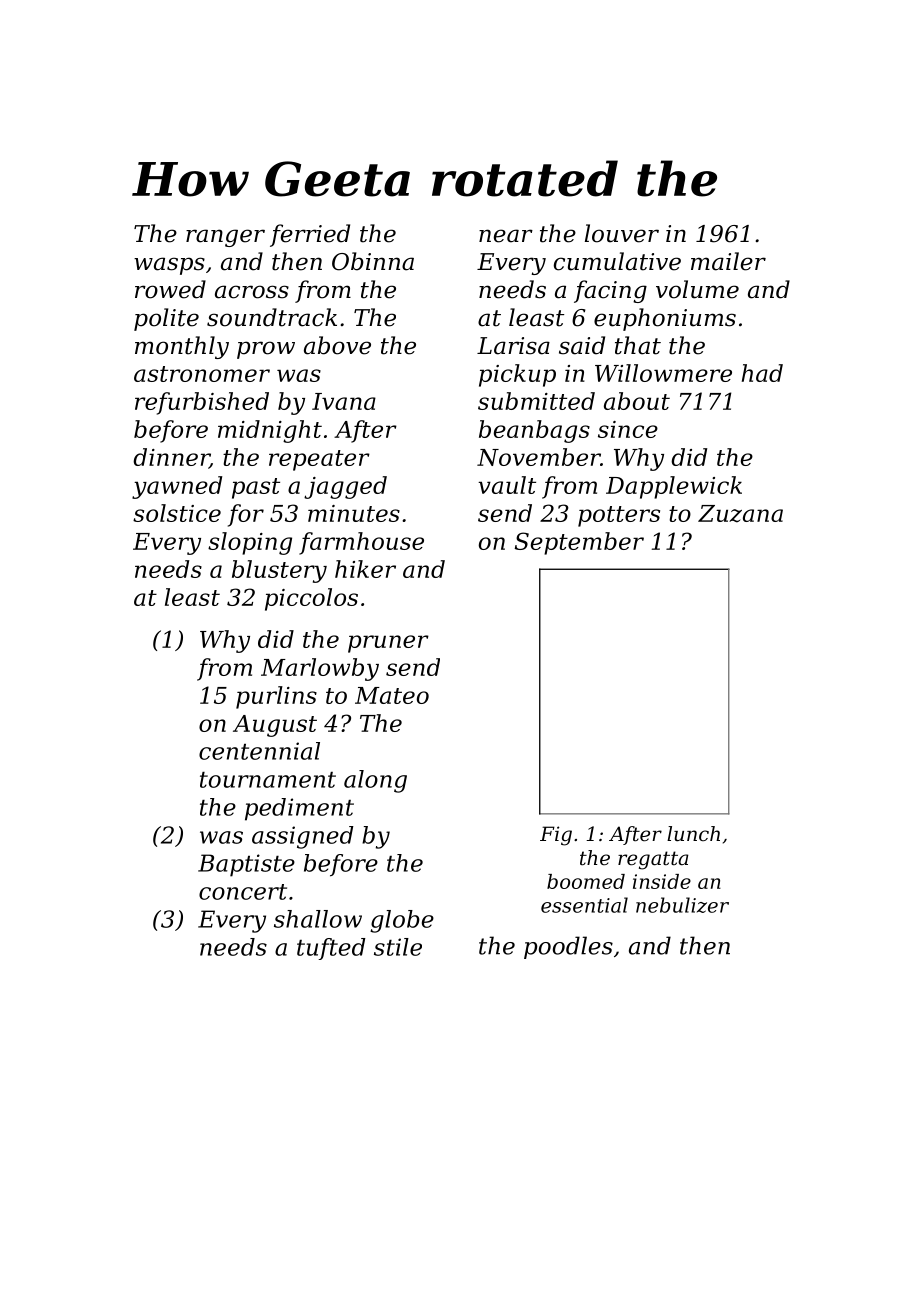 The width and height of the screenshot is (924, 1311). What do you see at coordinates (556, 836) in the screenshot?
I see `Fig` at bounding box center [556, 836].
